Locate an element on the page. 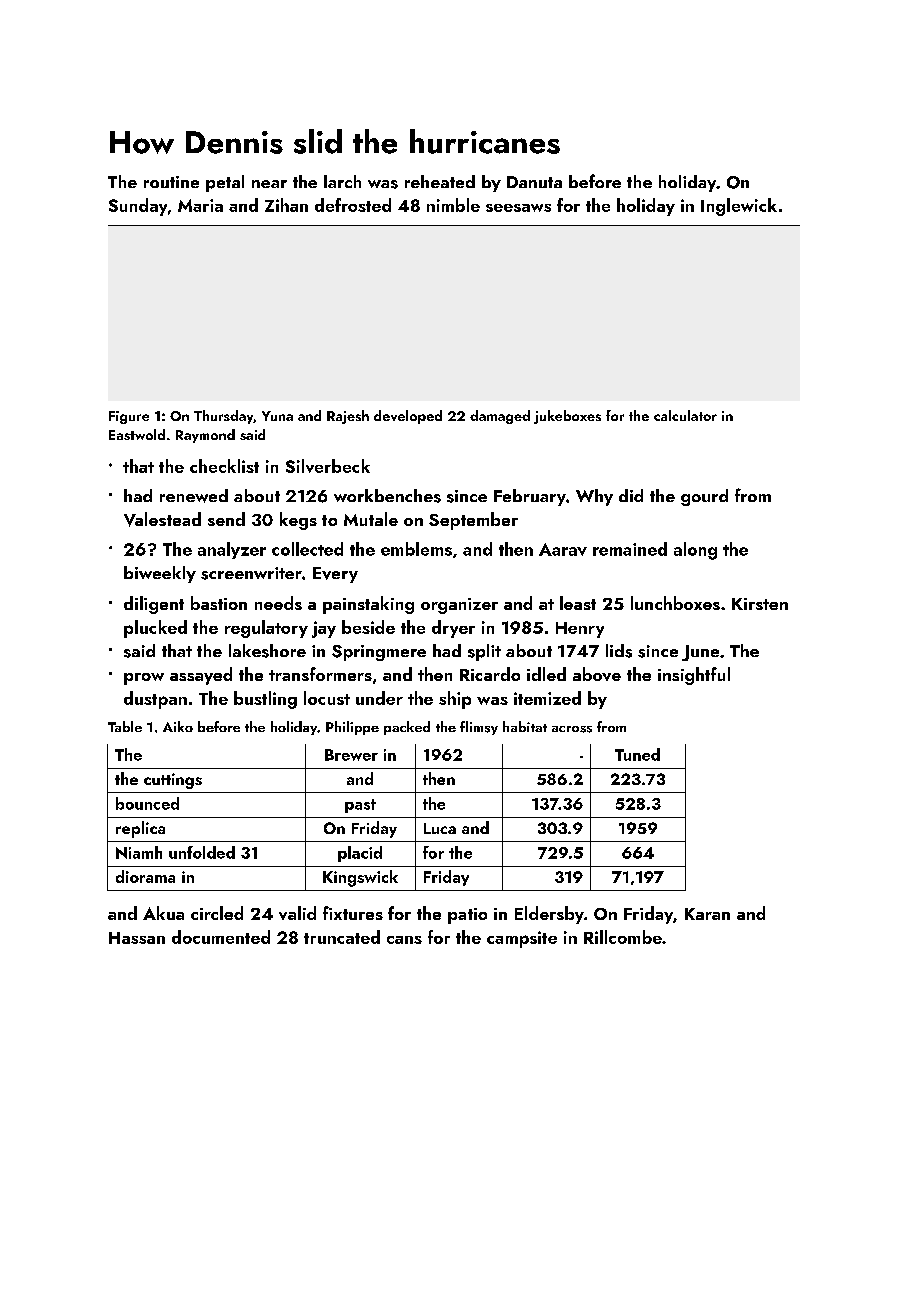 The width and height of the image is (908, 1316). Danuta is located at coordinates (534, 182).
